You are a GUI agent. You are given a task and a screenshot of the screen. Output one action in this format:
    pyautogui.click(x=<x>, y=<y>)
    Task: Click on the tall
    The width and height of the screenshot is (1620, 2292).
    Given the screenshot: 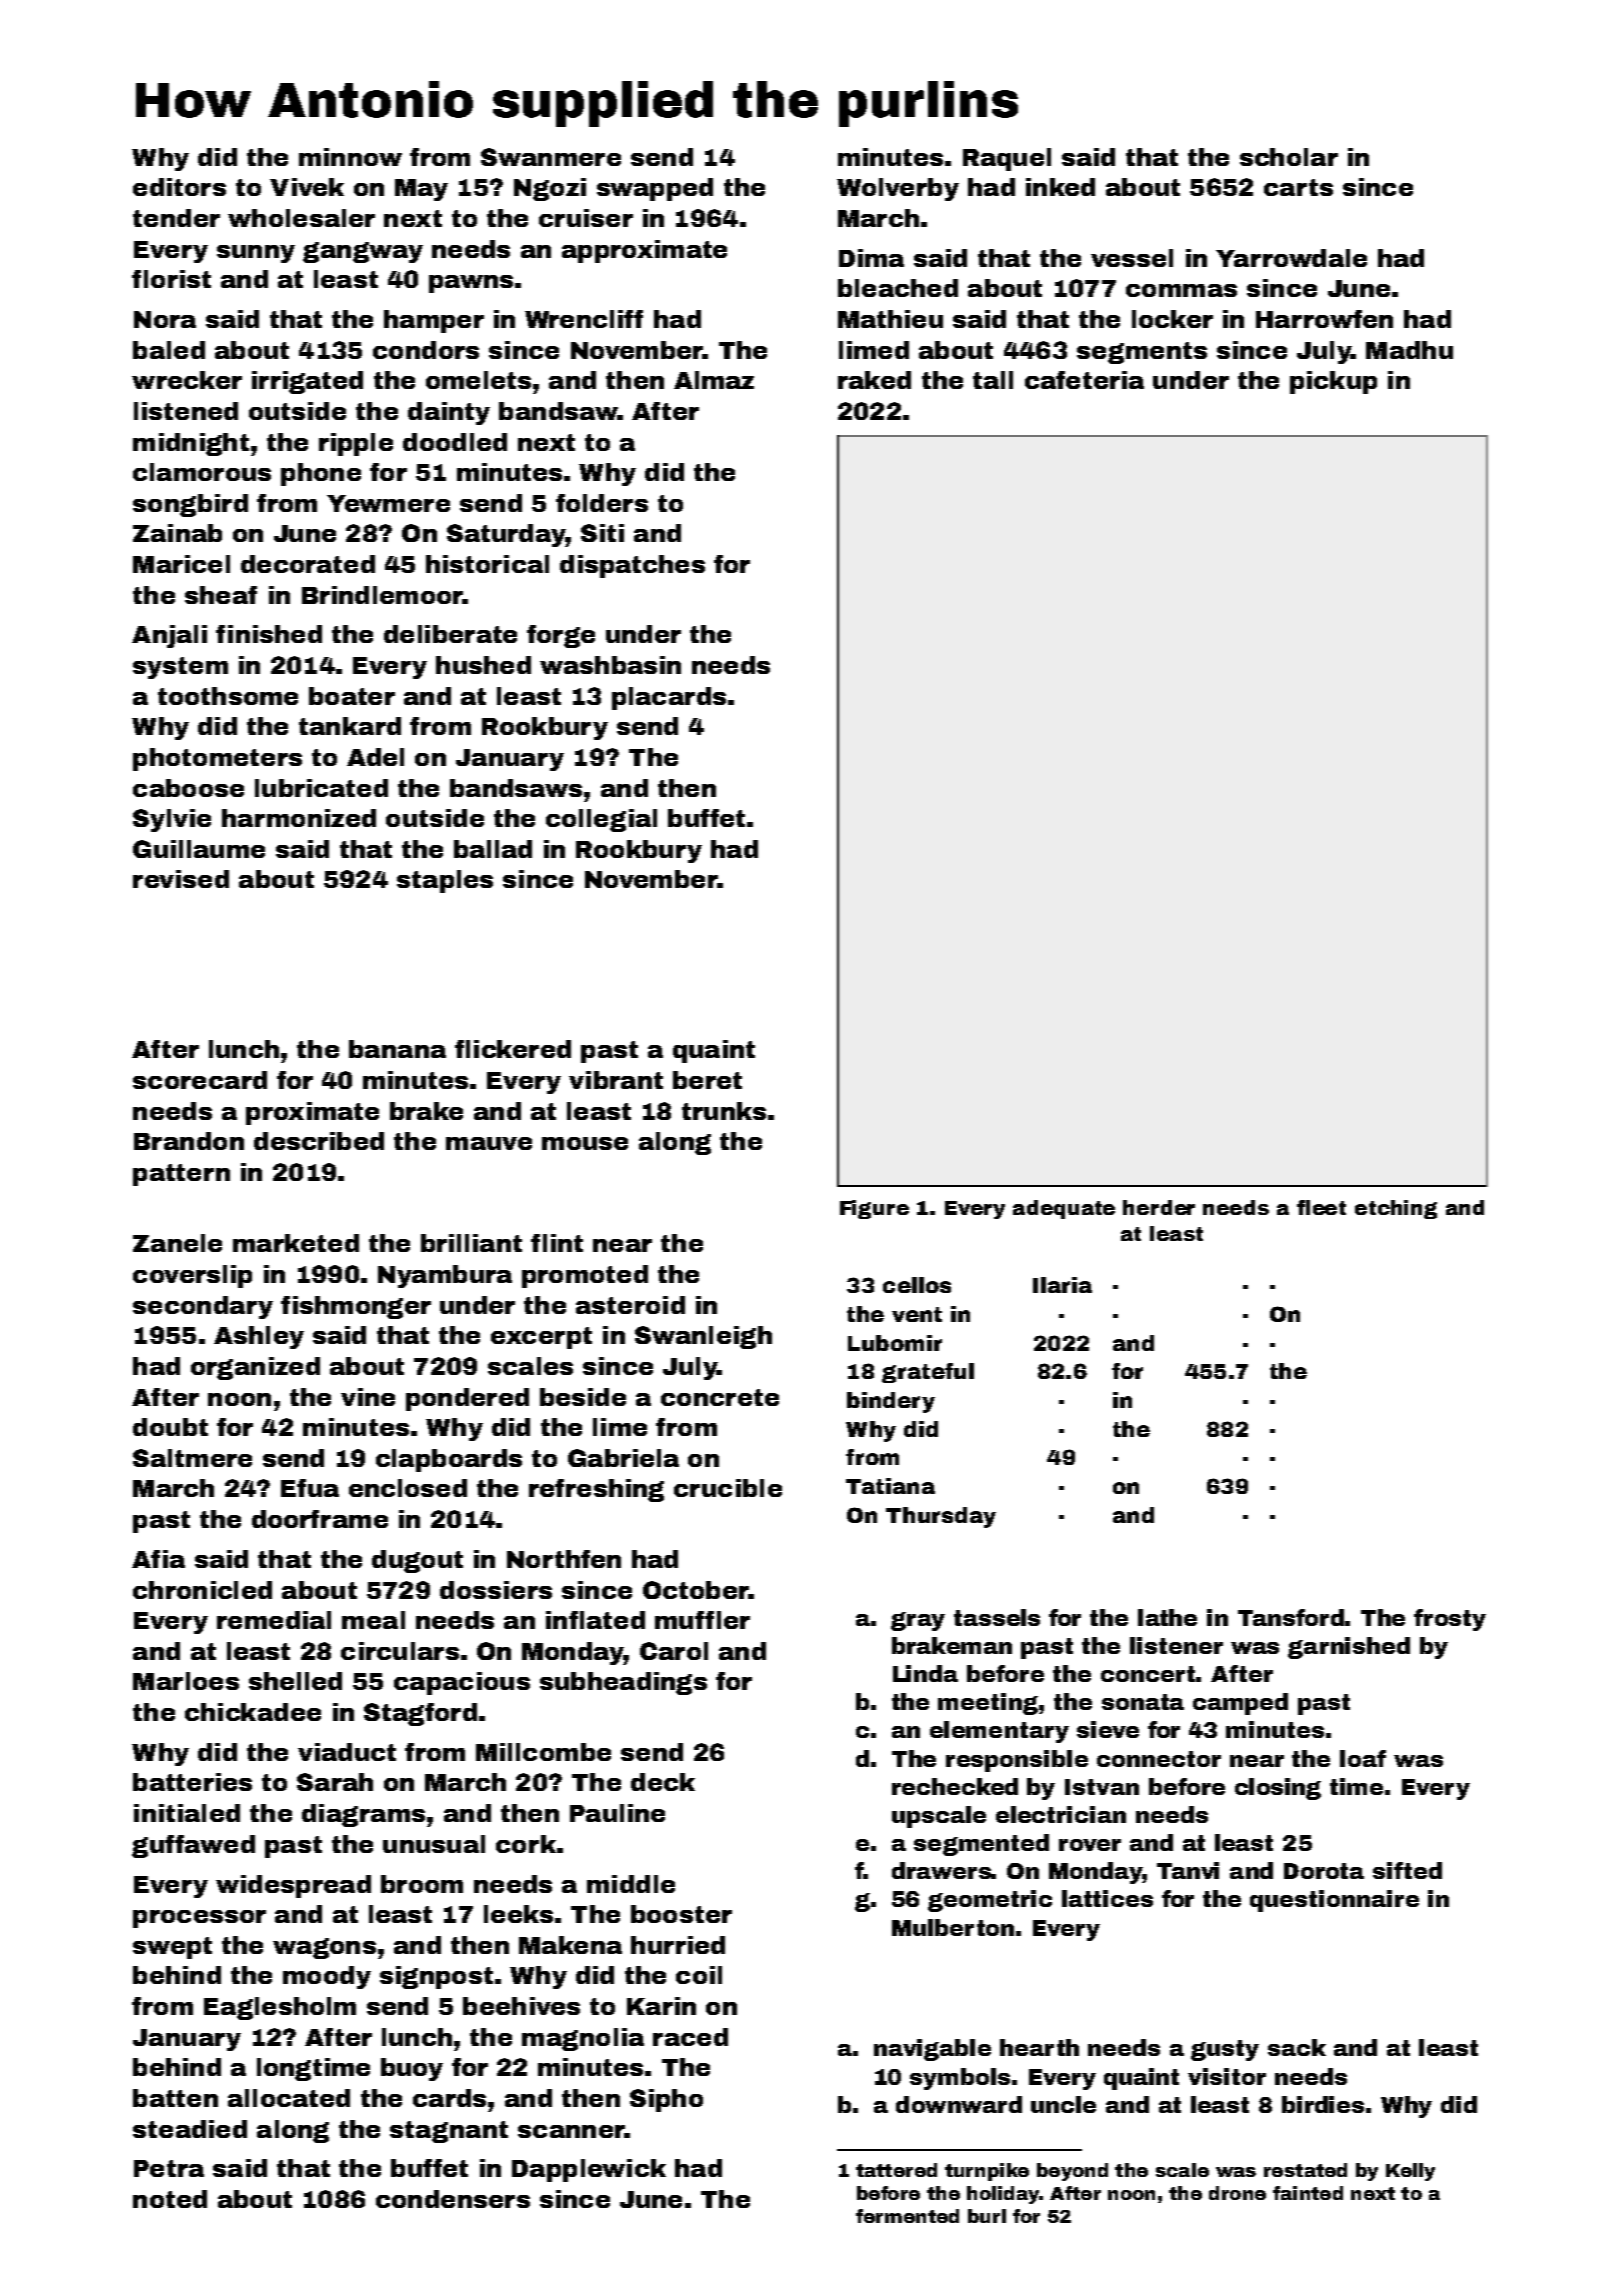 What is the action you would take?
    pyautogui.click(x=993, y=380)
